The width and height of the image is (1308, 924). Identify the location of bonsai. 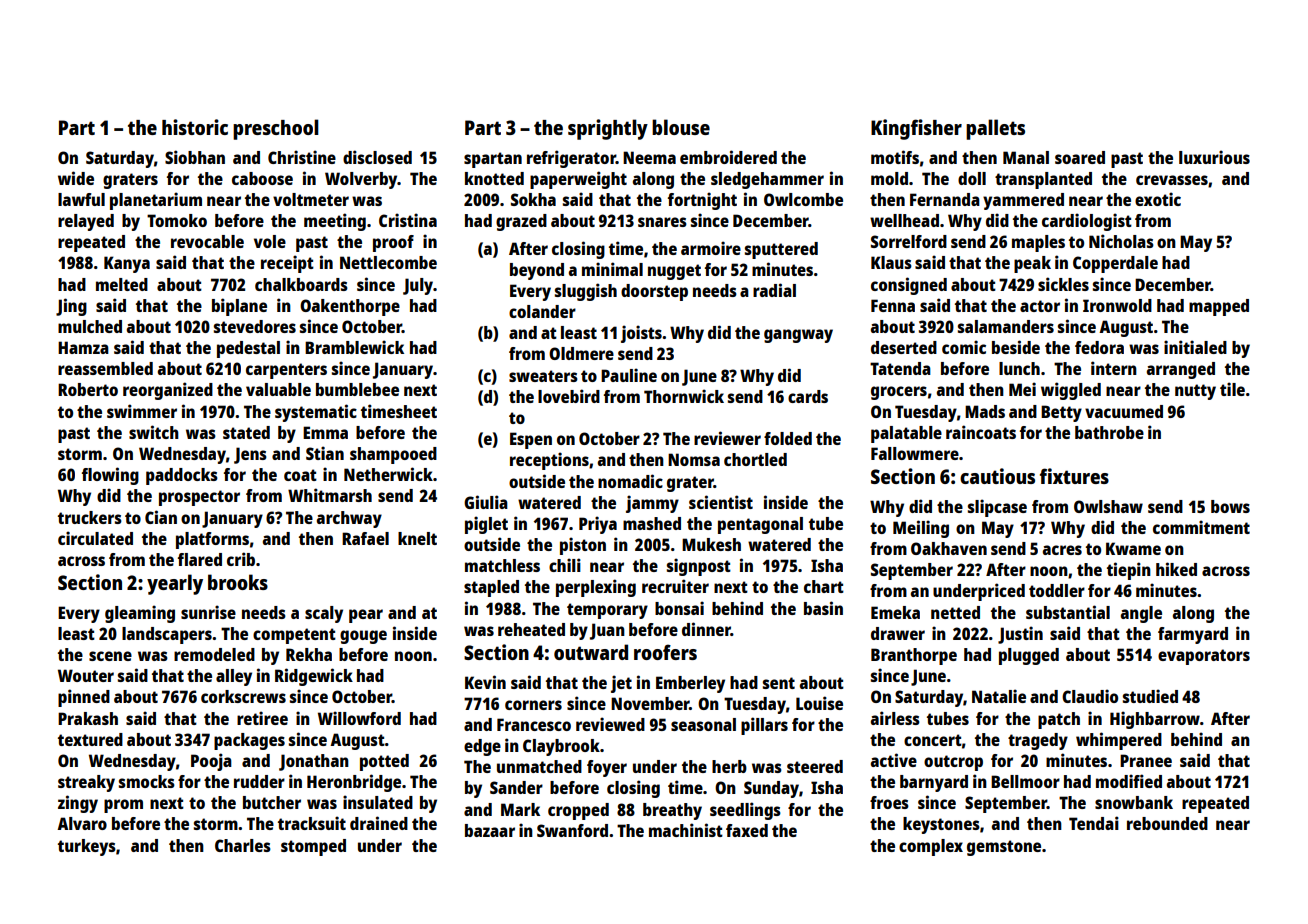
(679, 608).
